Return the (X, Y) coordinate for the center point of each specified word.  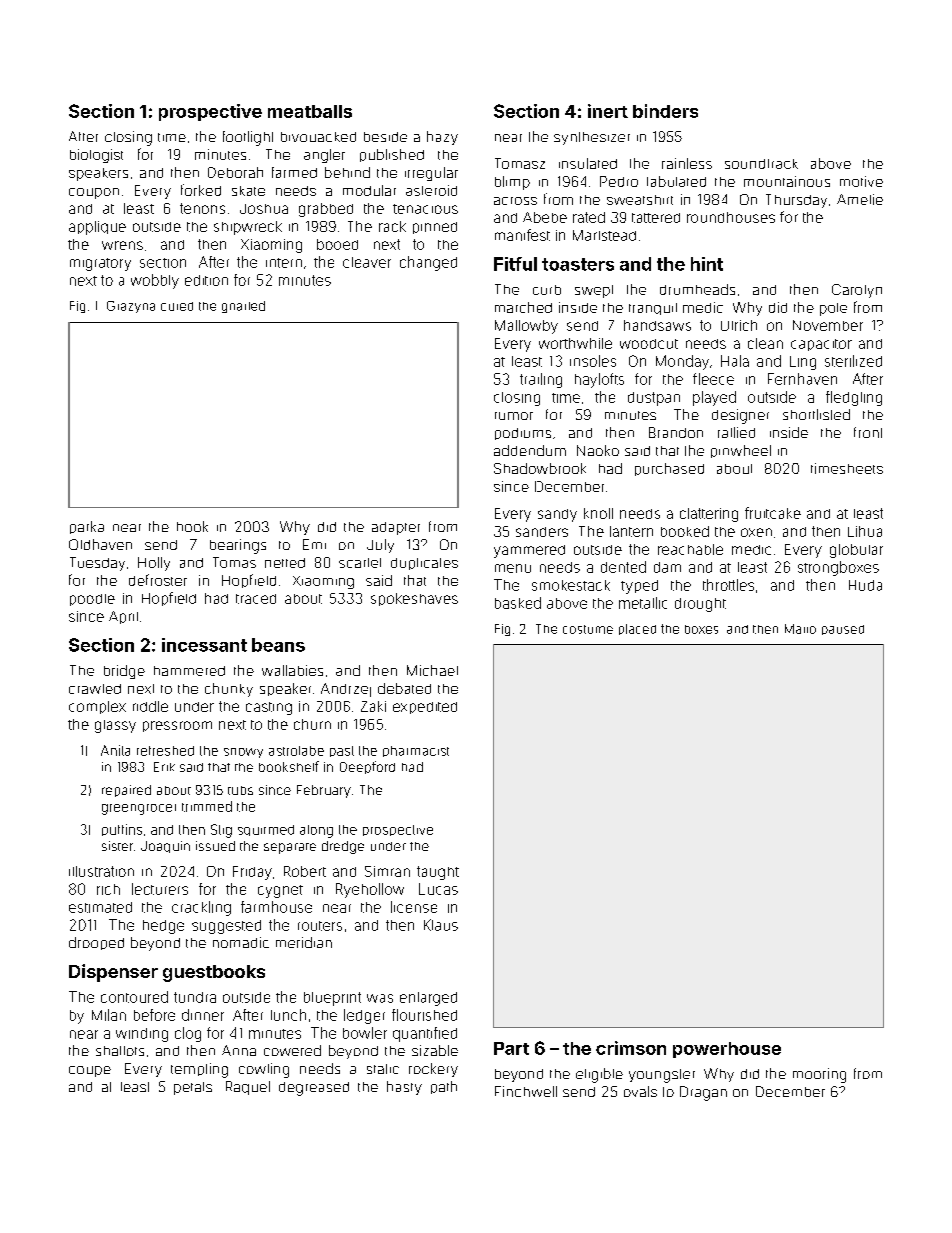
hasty (404, 1088)
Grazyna (131, 307)
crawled (95, 689)
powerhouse (727, 1050)
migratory (100, 264)
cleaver (367, 262)
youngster (662, 1076)
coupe (90, 1071)
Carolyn (857, 291)
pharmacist (416, 751)
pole (833, 309)
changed (428, 263)
